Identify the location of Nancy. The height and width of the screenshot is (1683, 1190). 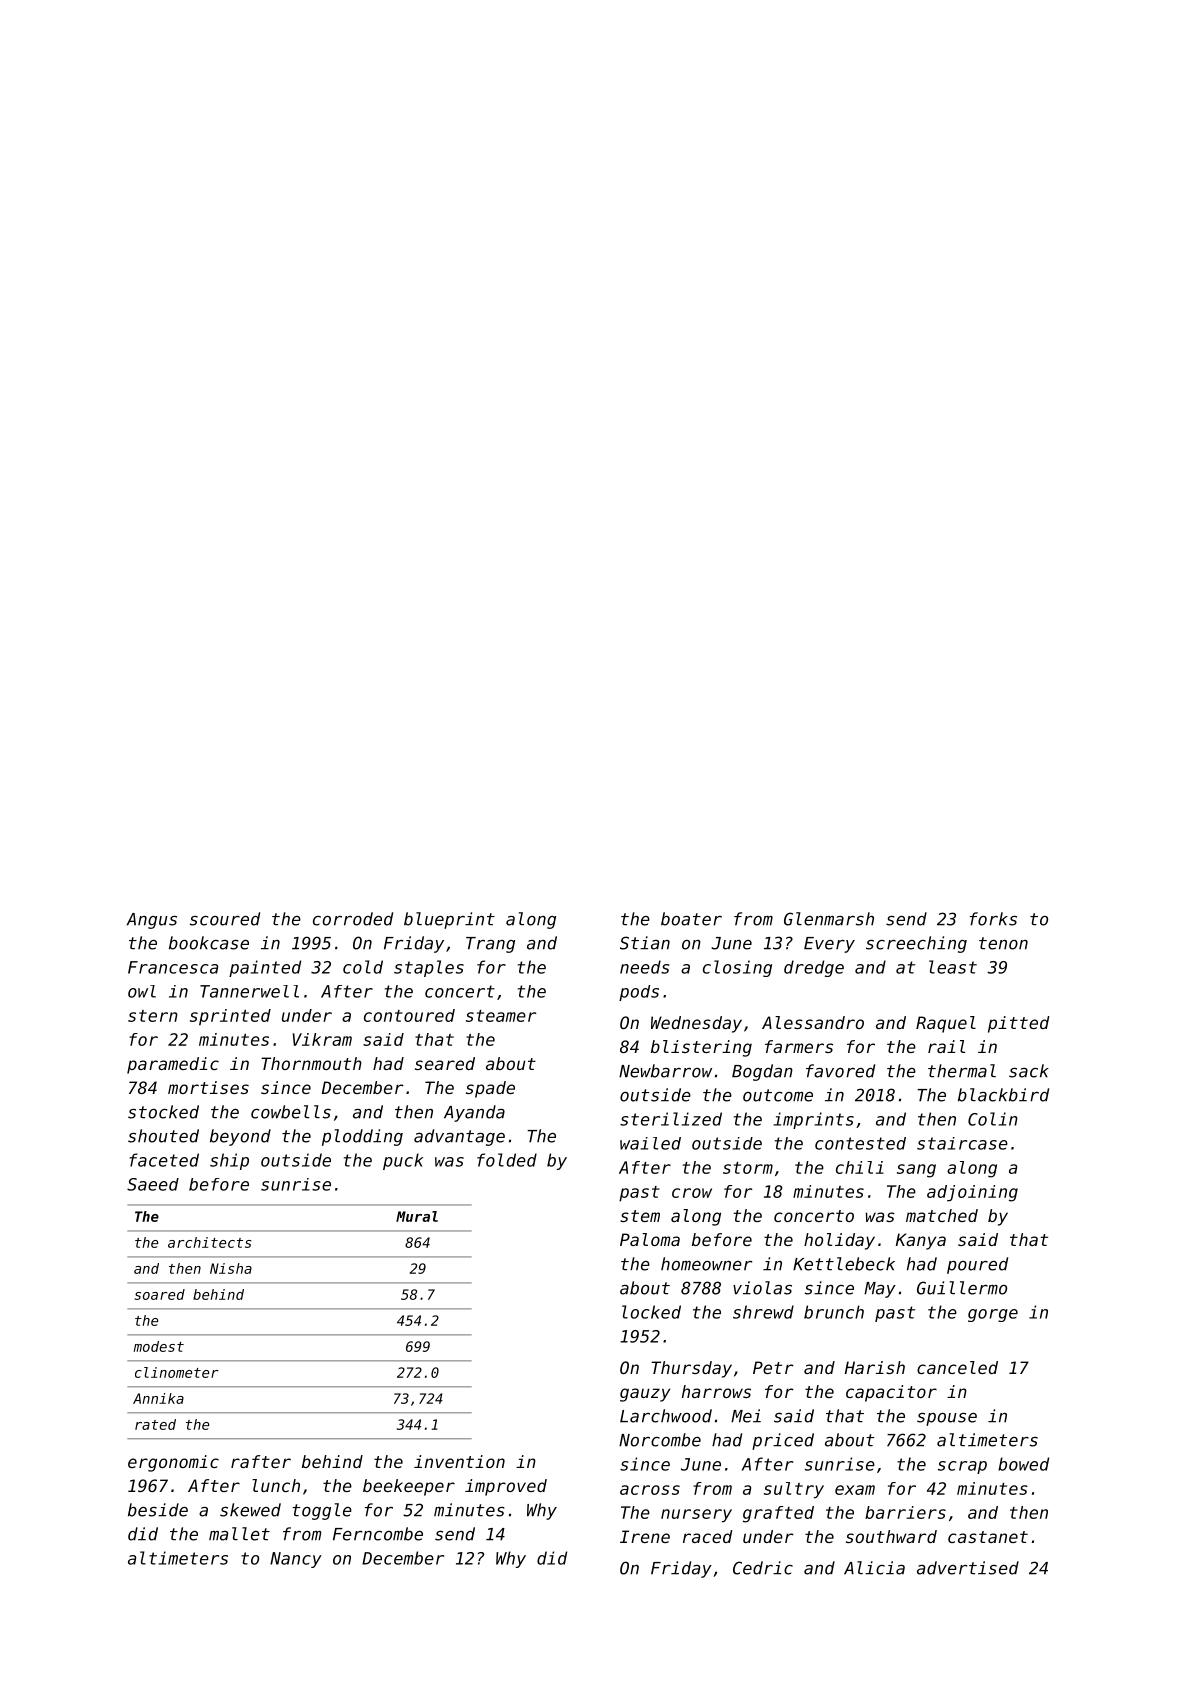
(296, 1560).
